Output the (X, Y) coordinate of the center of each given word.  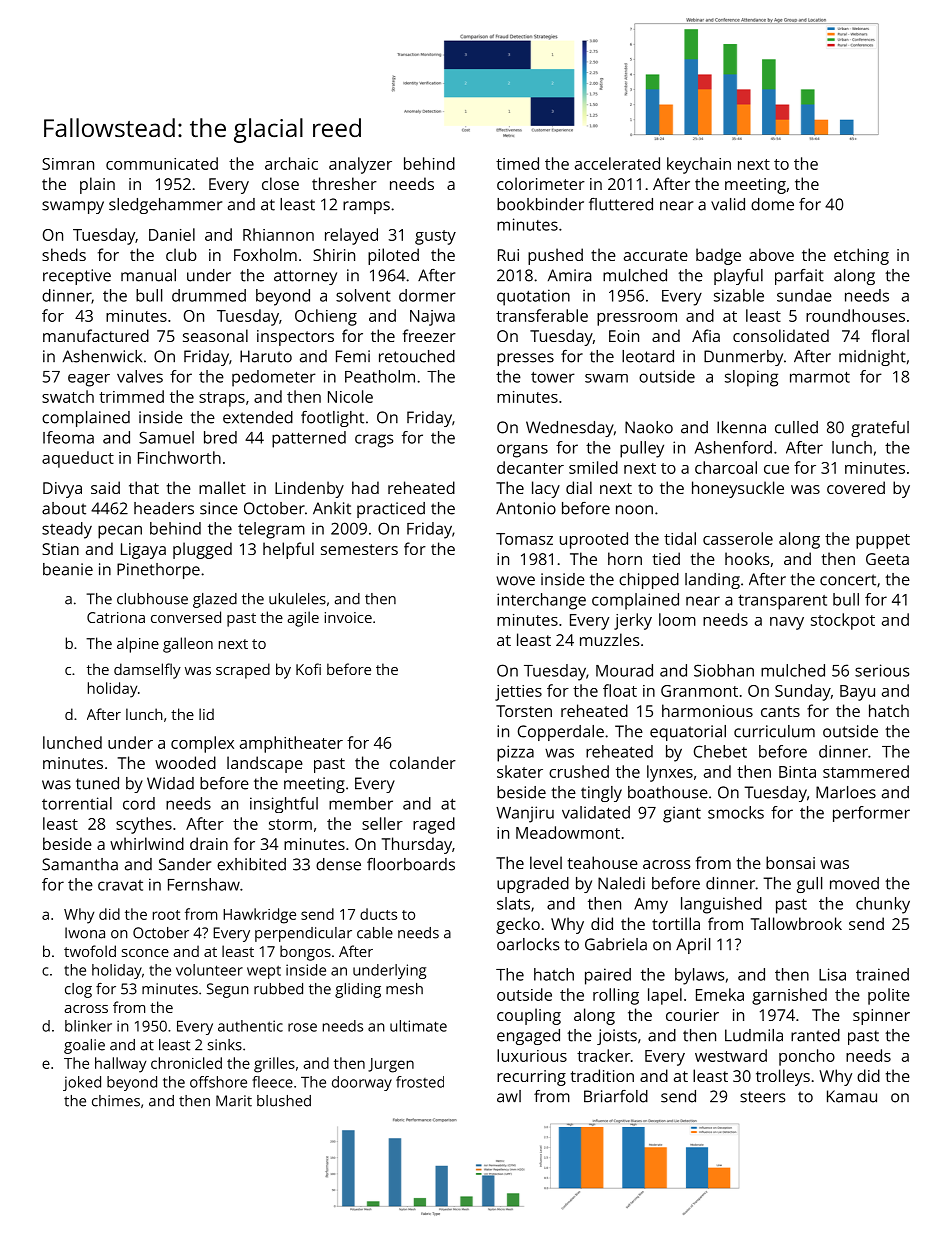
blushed (284, 1101)
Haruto (266, 356)
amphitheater (291, 744)
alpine (138, 645)
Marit (234, 1101)
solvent (363, 295)
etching (861, 256)
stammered (866, 771)
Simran (68, 164)
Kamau (852, 1096)
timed (517, 163)
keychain (699, 165)
